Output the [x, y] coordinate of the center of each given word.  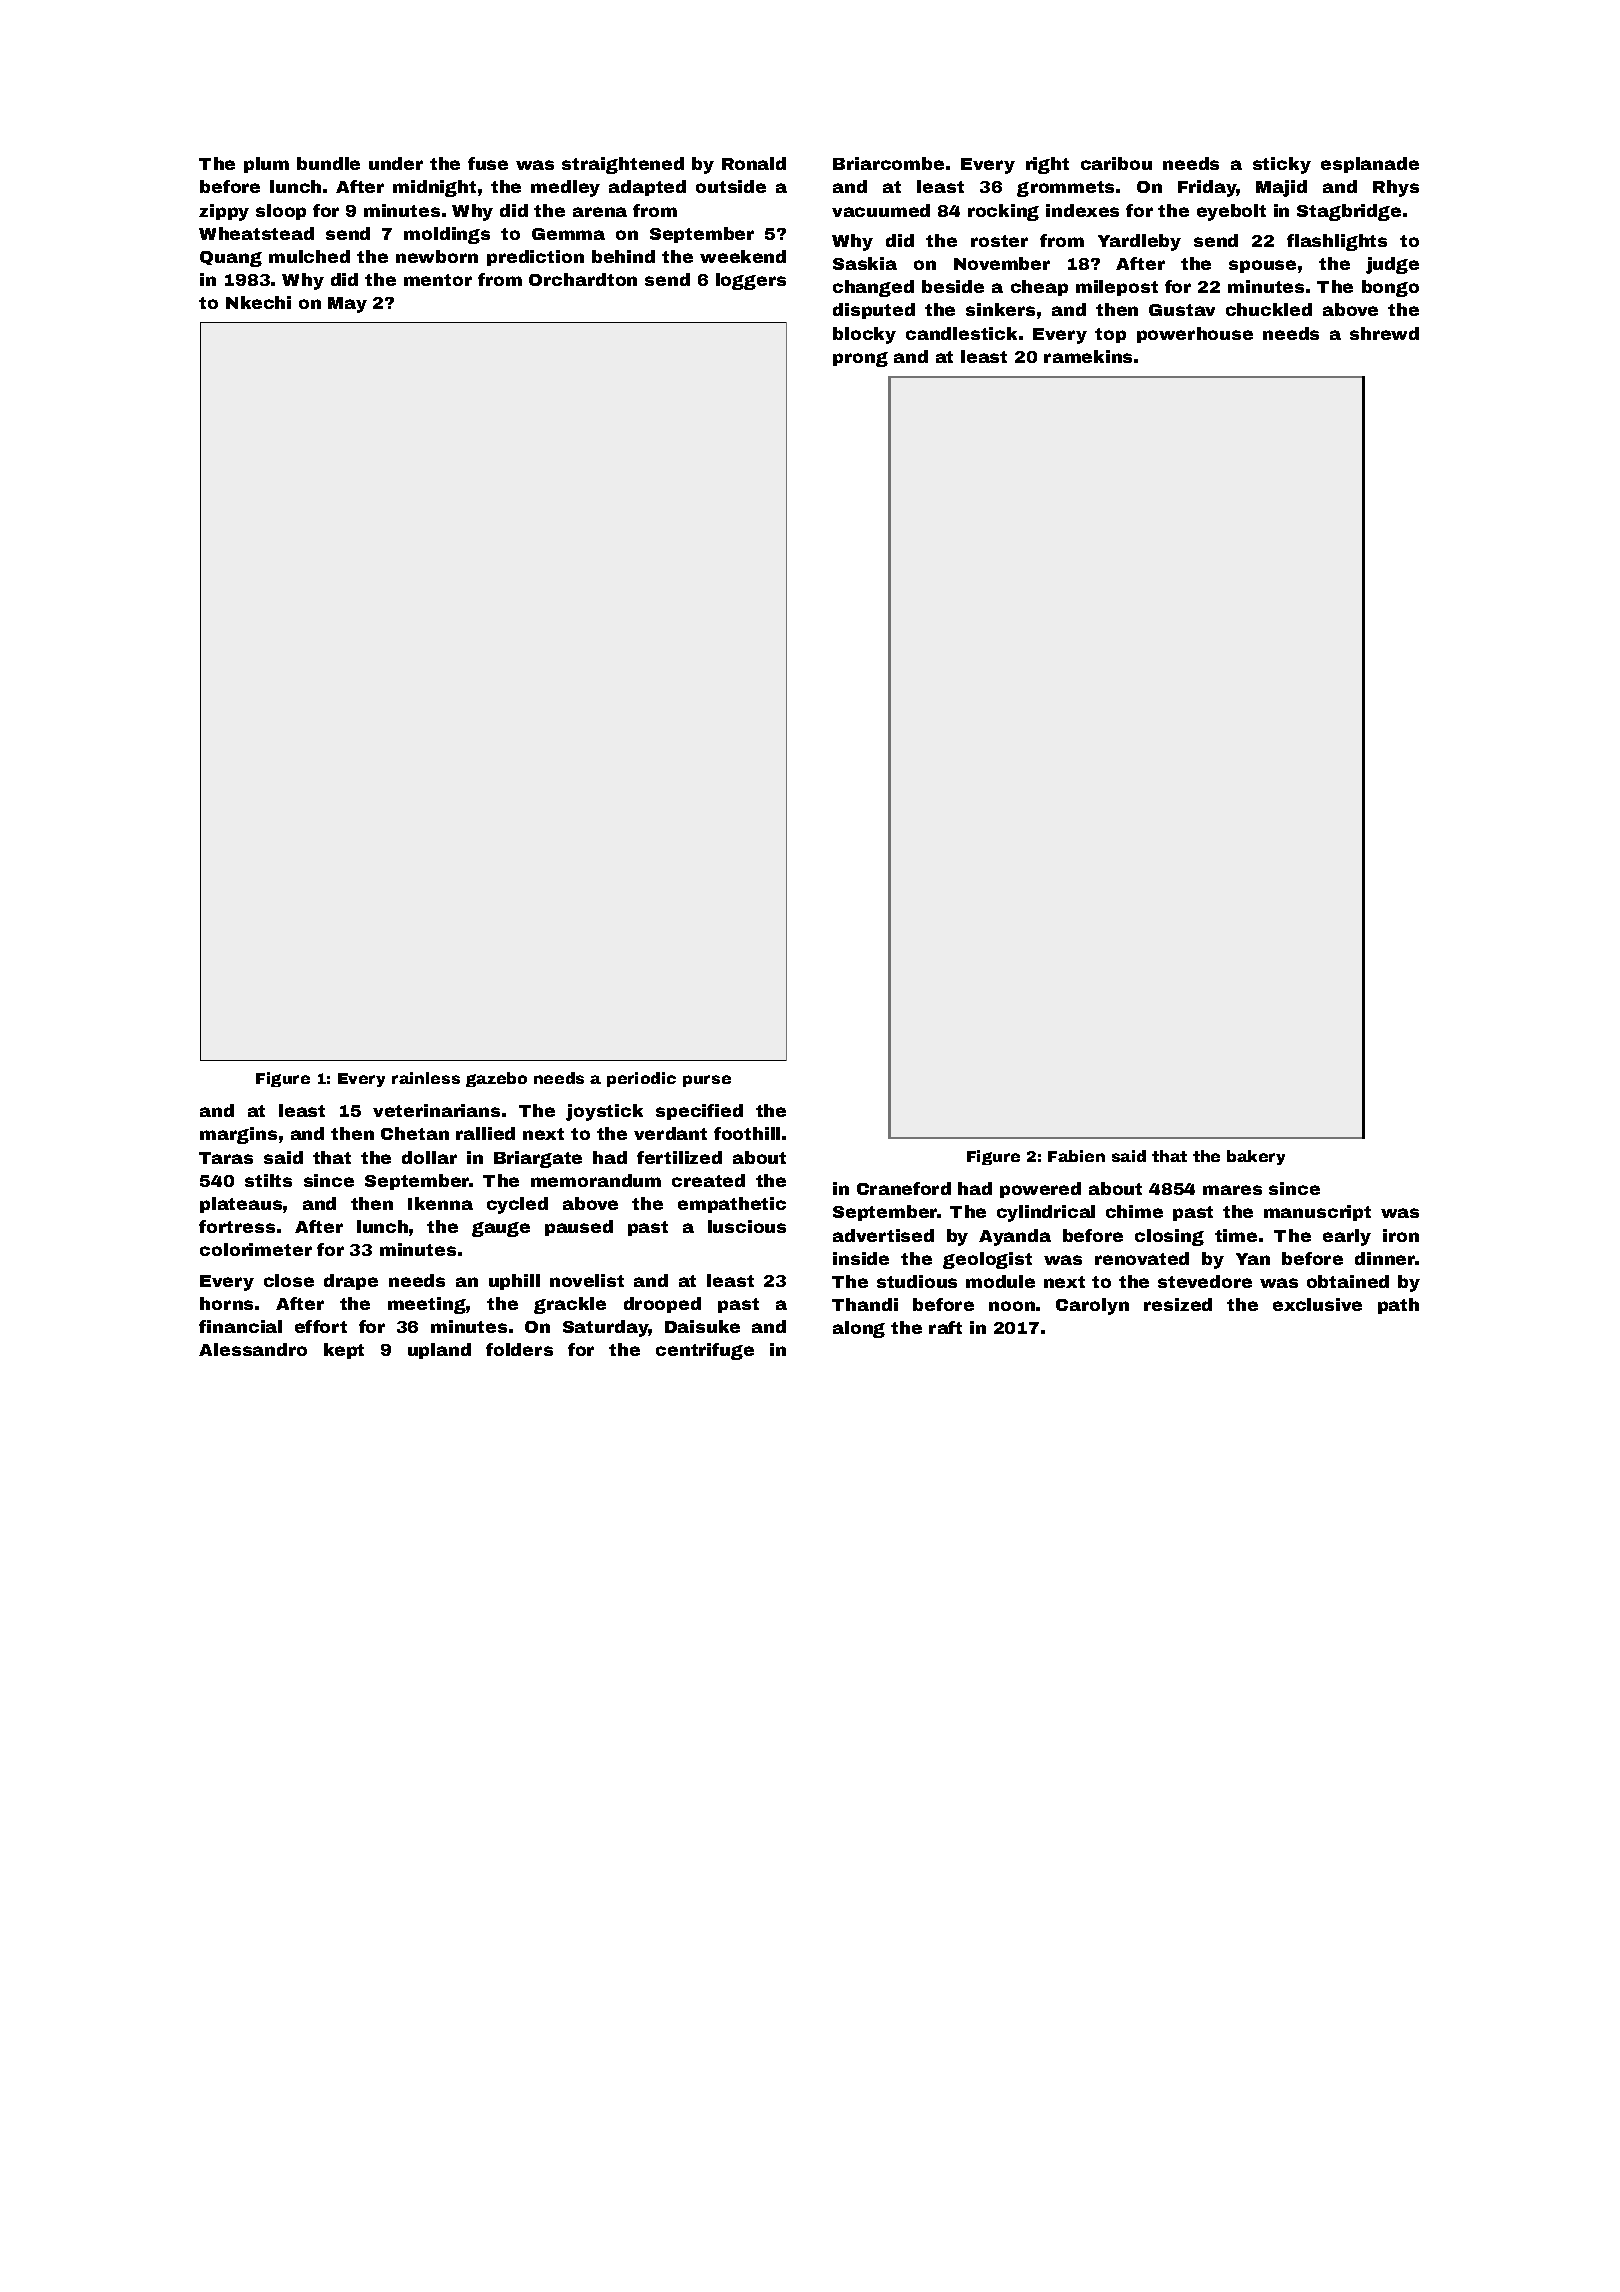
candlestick [961, 333]
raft [945, 1327]
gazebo [496, 1079]
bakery [1256, 1157]
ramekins [1088, 356]
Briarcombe [888, 163]
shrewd [1384, 333]
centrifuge [705, 1351]
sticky [1282, 165]
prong [860, 359]
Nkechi [258, 302]
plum [266, 165]
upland [439, 1351]
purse [707, 1081]
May [347, 305]
